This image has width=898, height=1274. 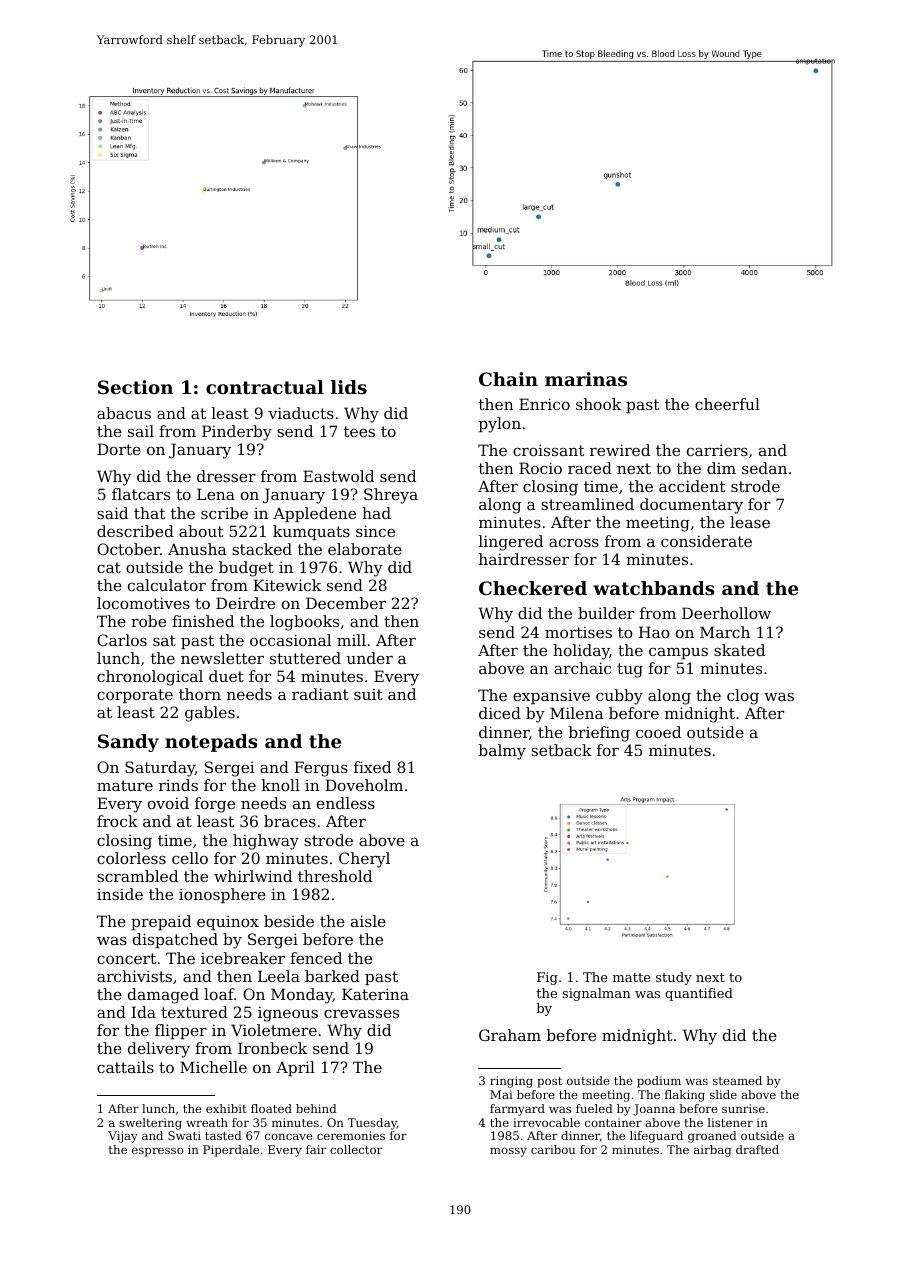 I want to click on contractual, so click(x=265, y=387).
